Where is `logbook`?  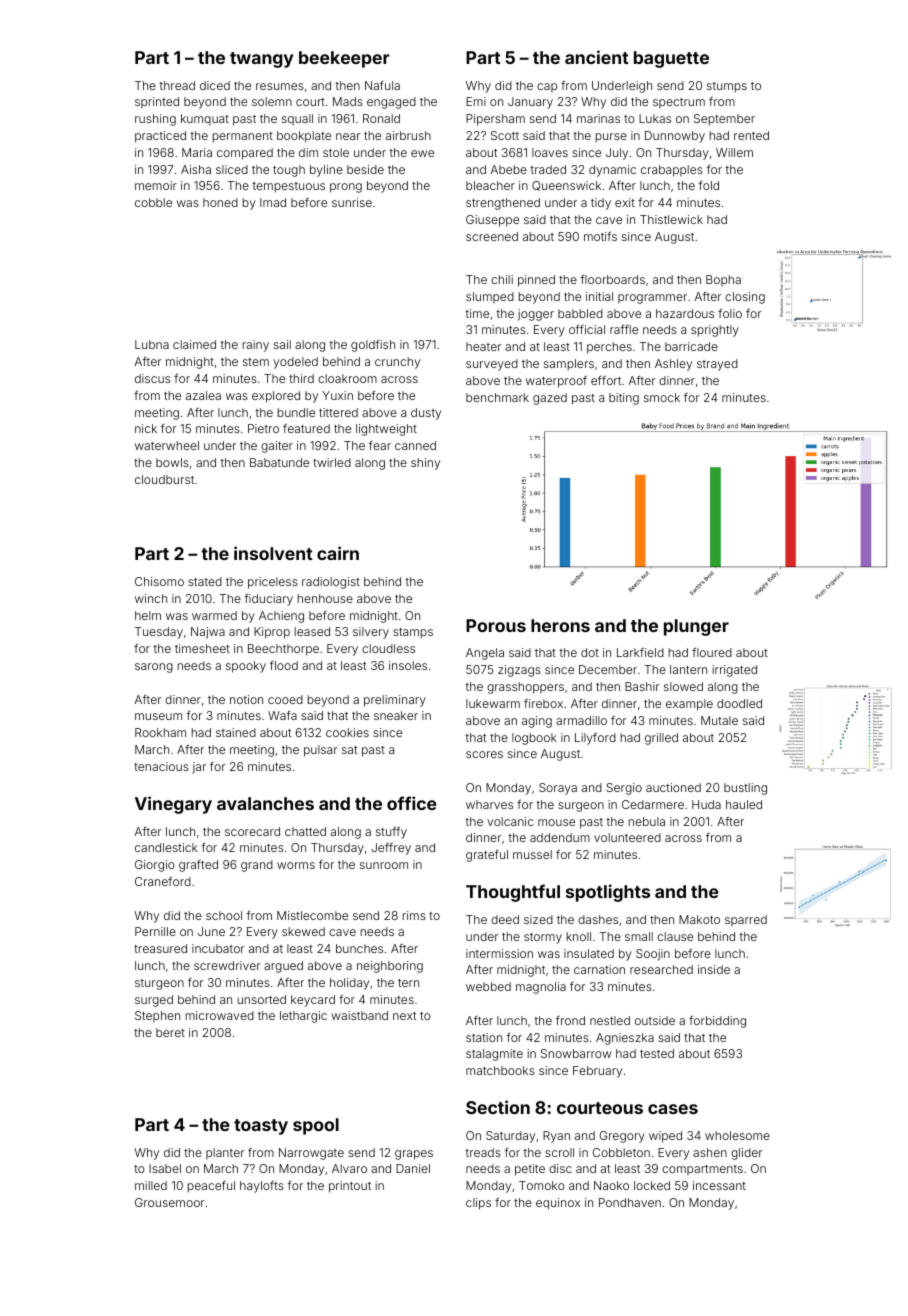 logbook is located at coordinates (534, 739).
